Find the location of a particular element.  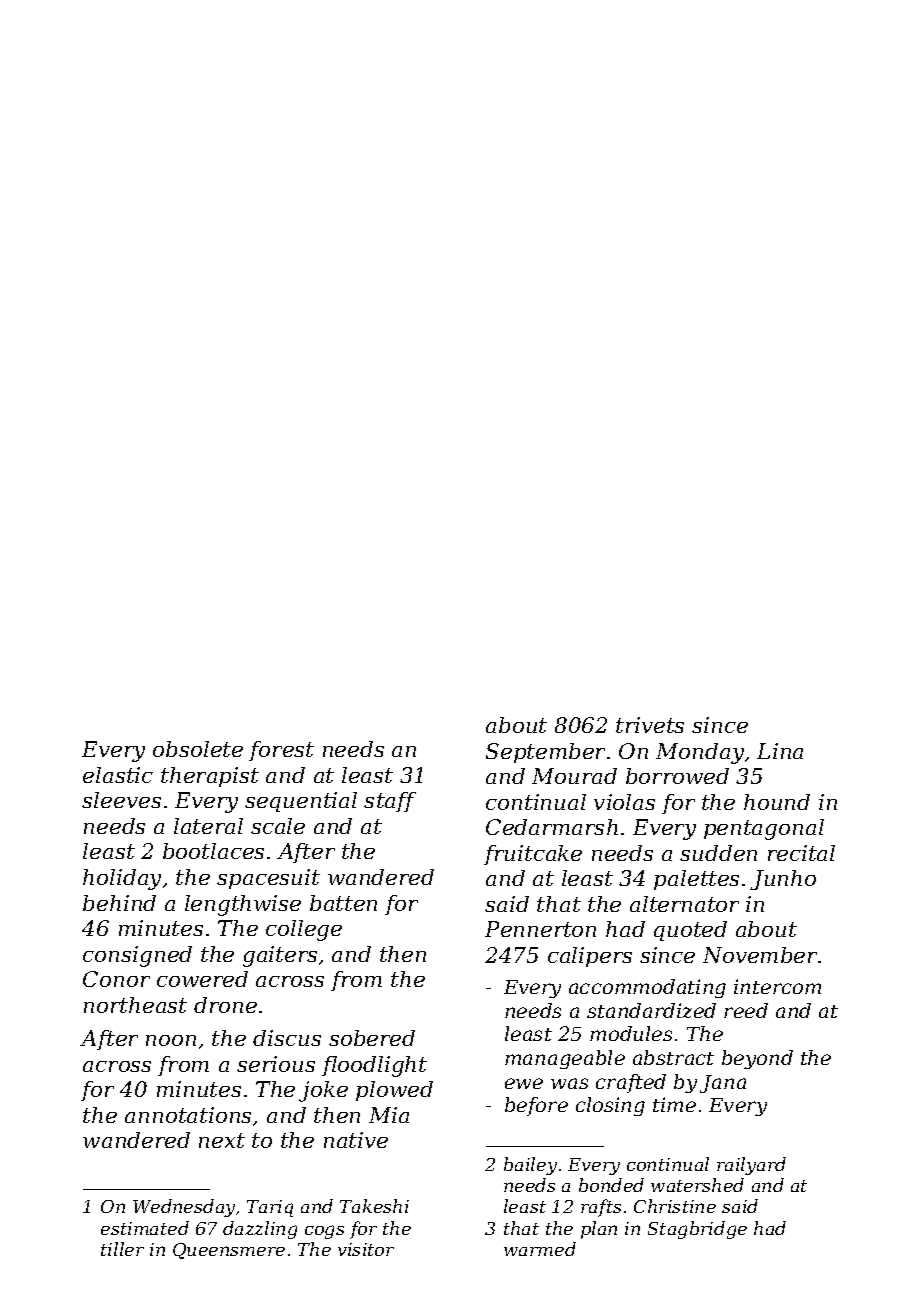

sobered is located at coordinates (372, 1038).
